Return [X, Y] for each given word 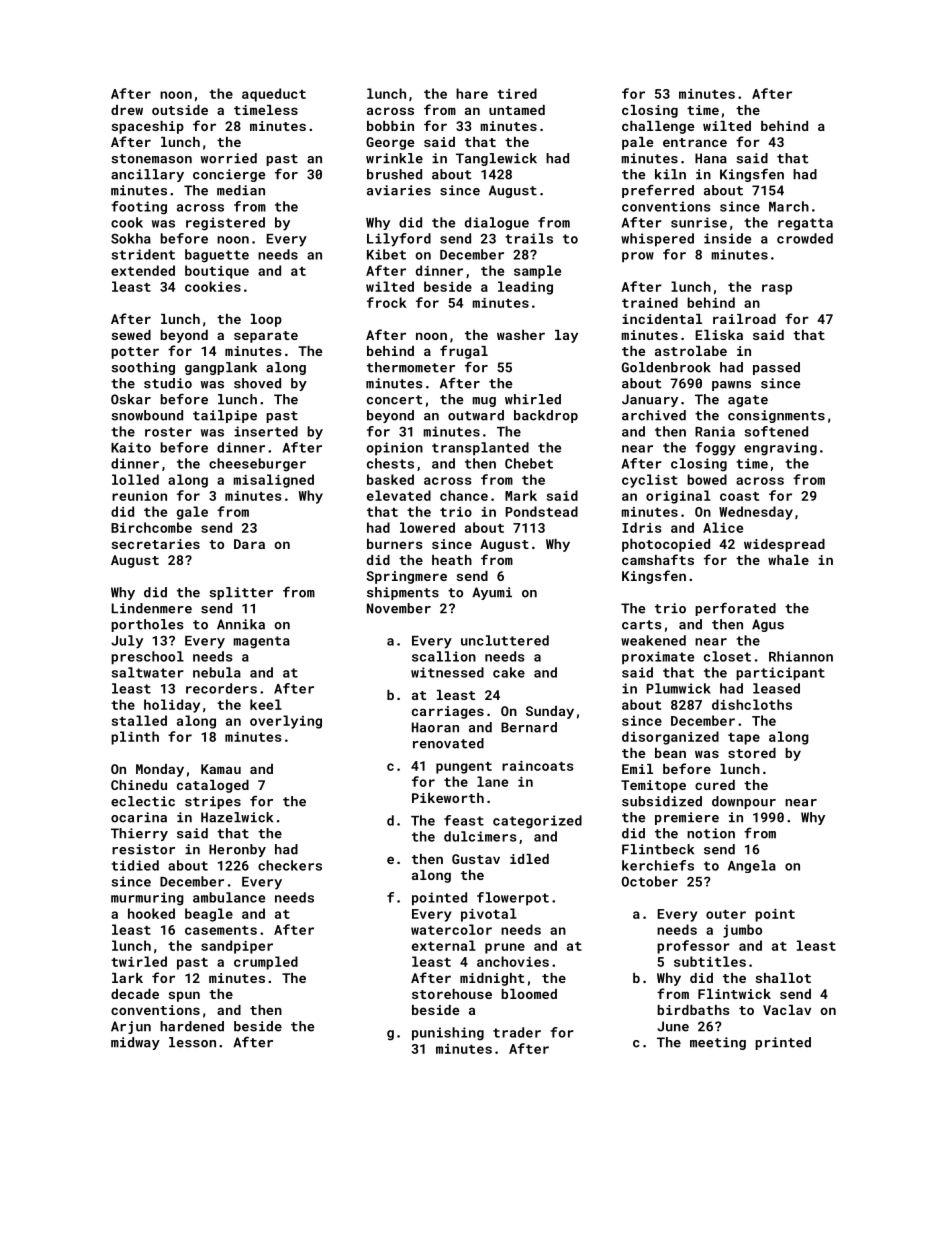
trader [517, 1032]
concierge [229, 175]
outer [726, 914]
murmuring [147, 899]
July [127, 642]
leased [776, 688]
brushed [394, 174]
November [399, 608]
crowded [805, 238]
